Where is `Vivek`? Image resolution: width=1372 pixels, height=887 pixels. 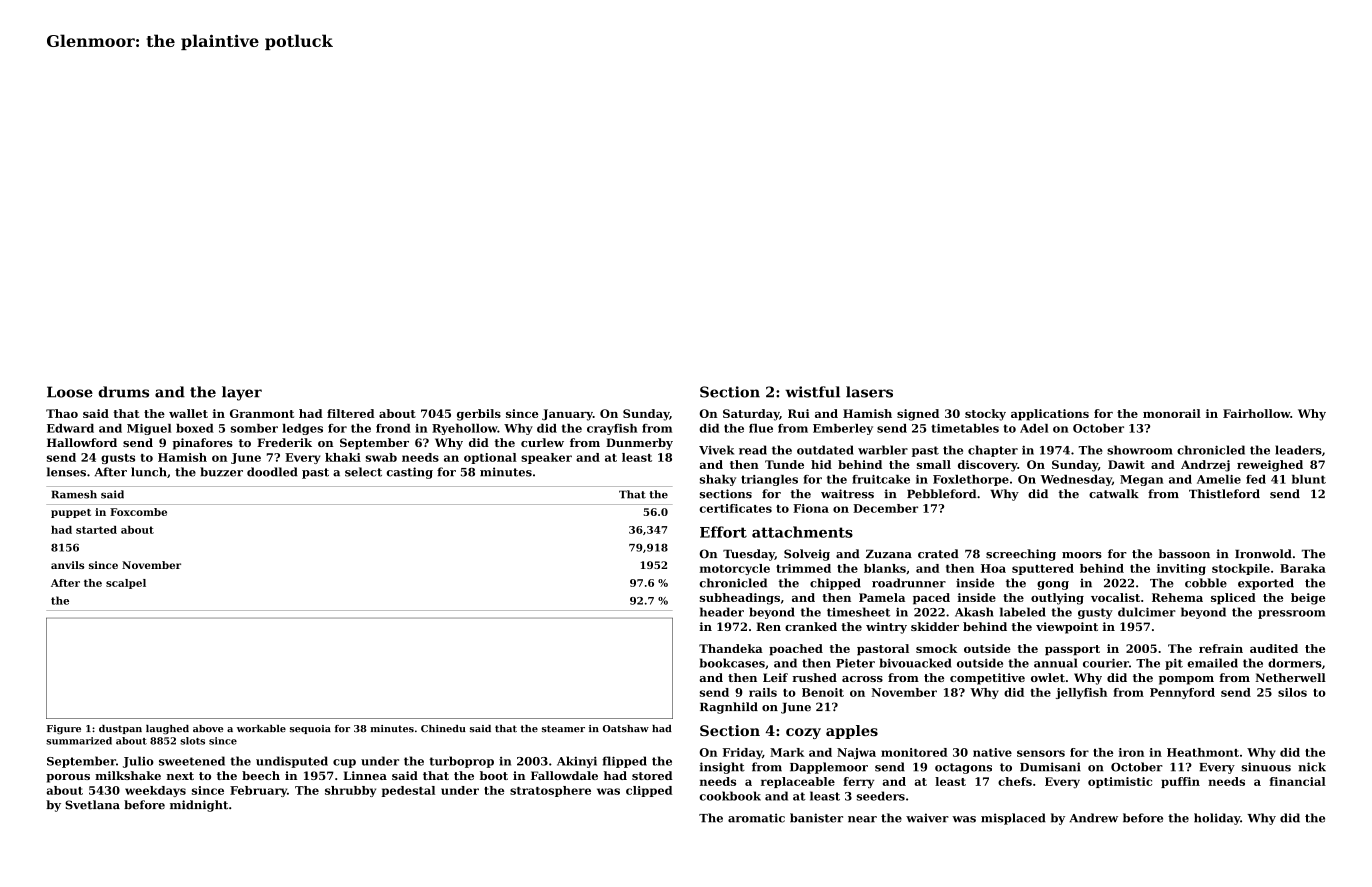 Vivek is located at coordinates (716, 450).
